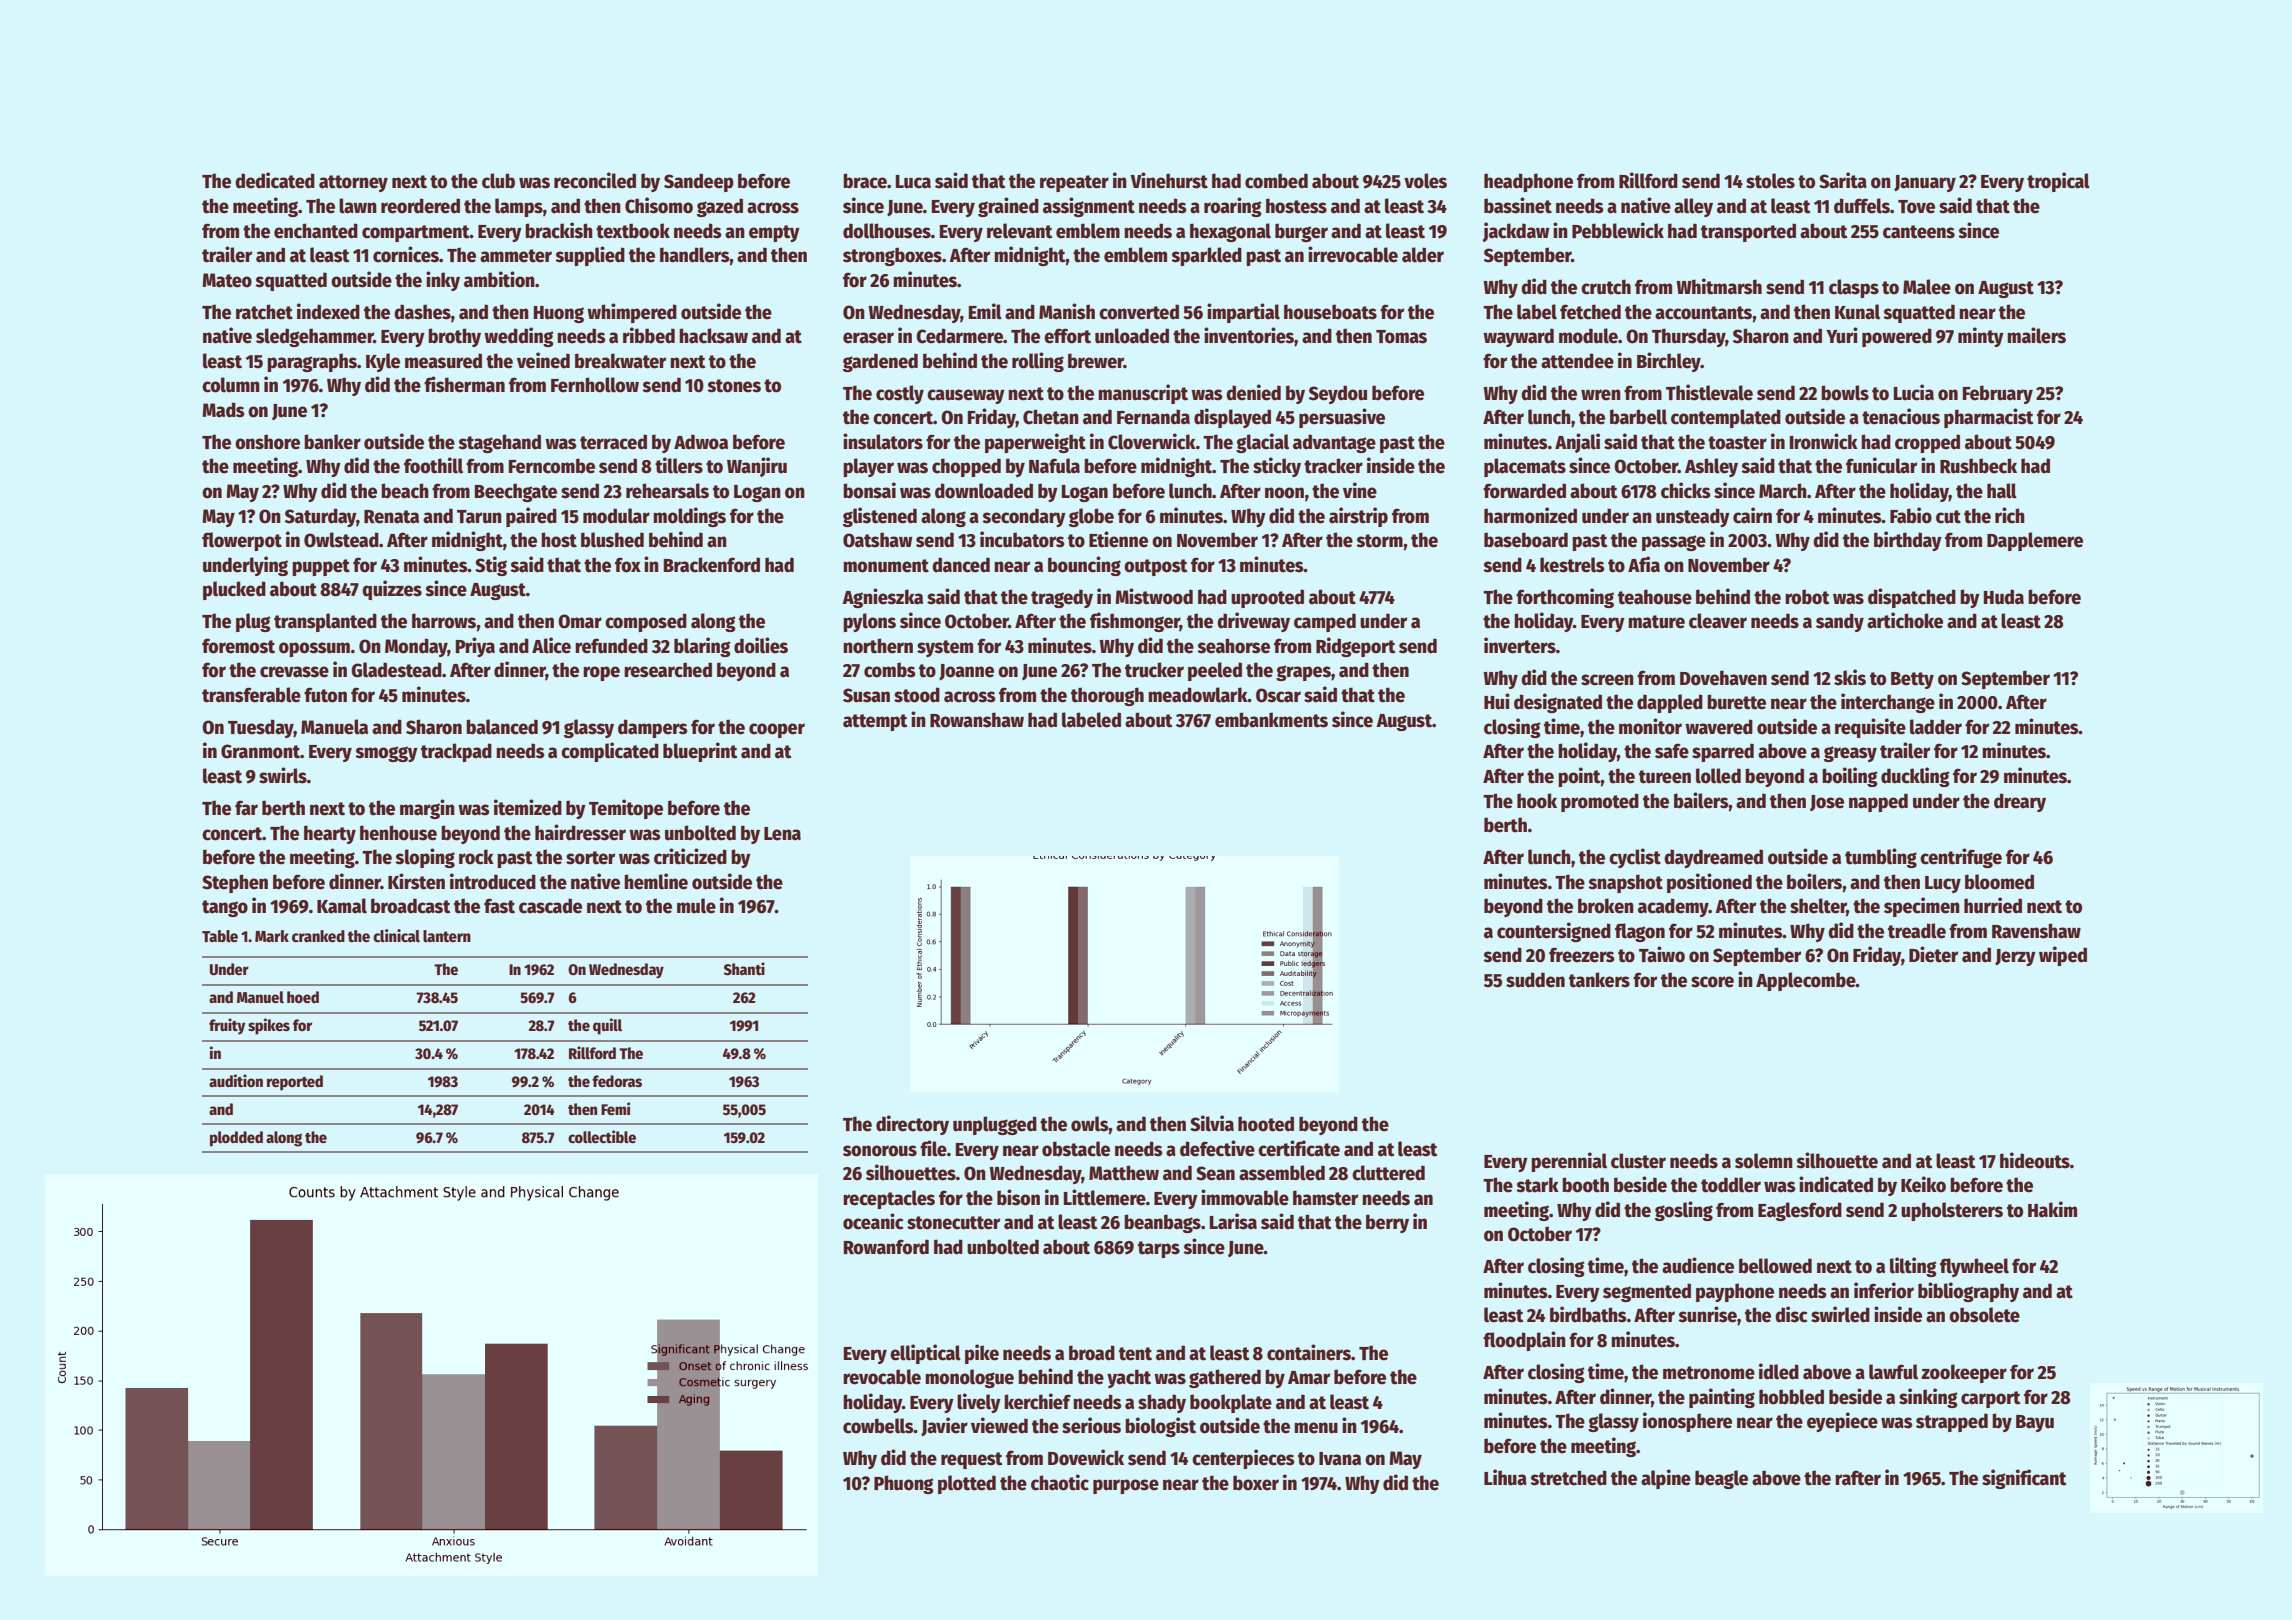  Describe the element at coordinates (2004, 597) in the document. I see `Huda` at that location.
